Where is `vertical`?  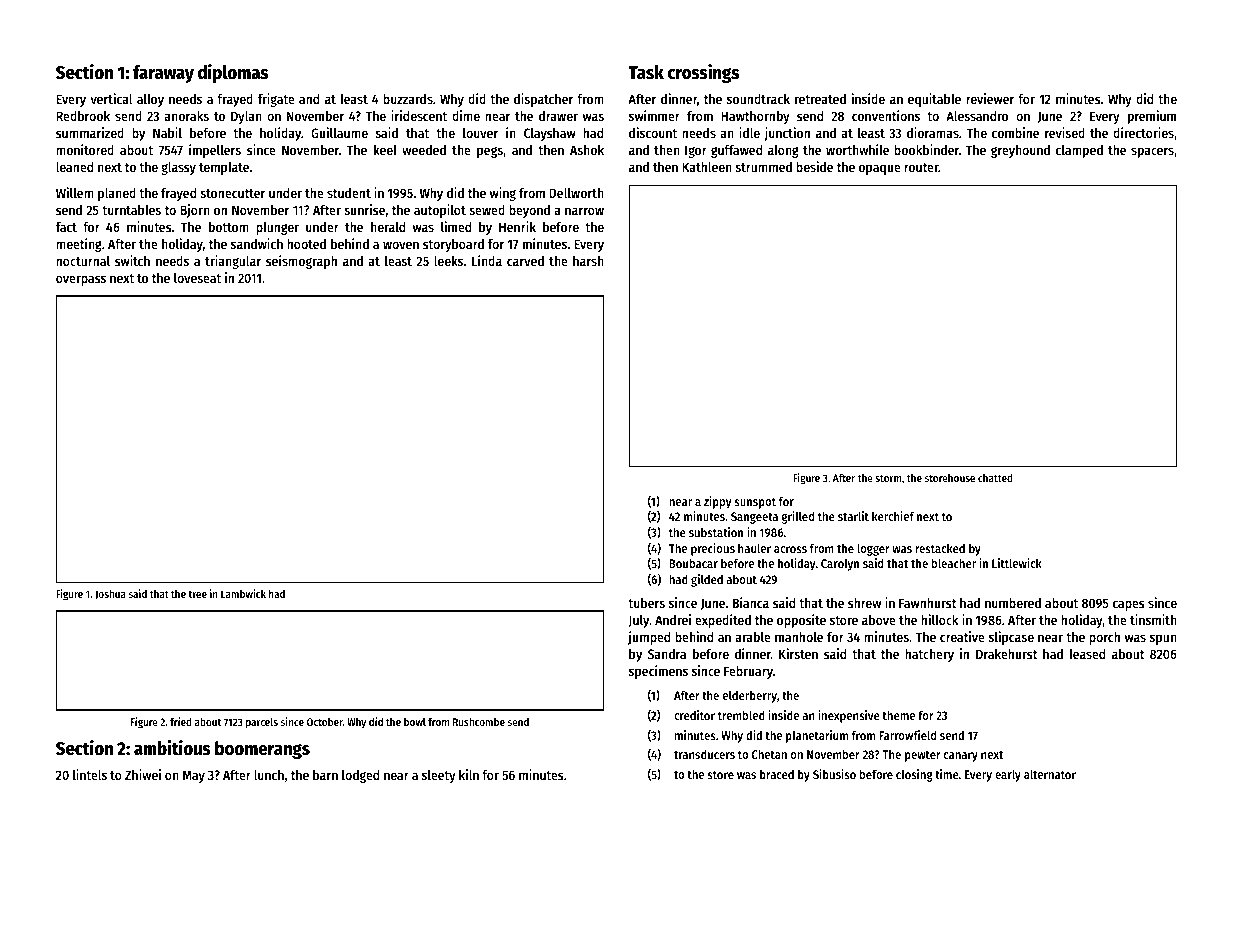
vertical is located at coordinates (111, 98).
